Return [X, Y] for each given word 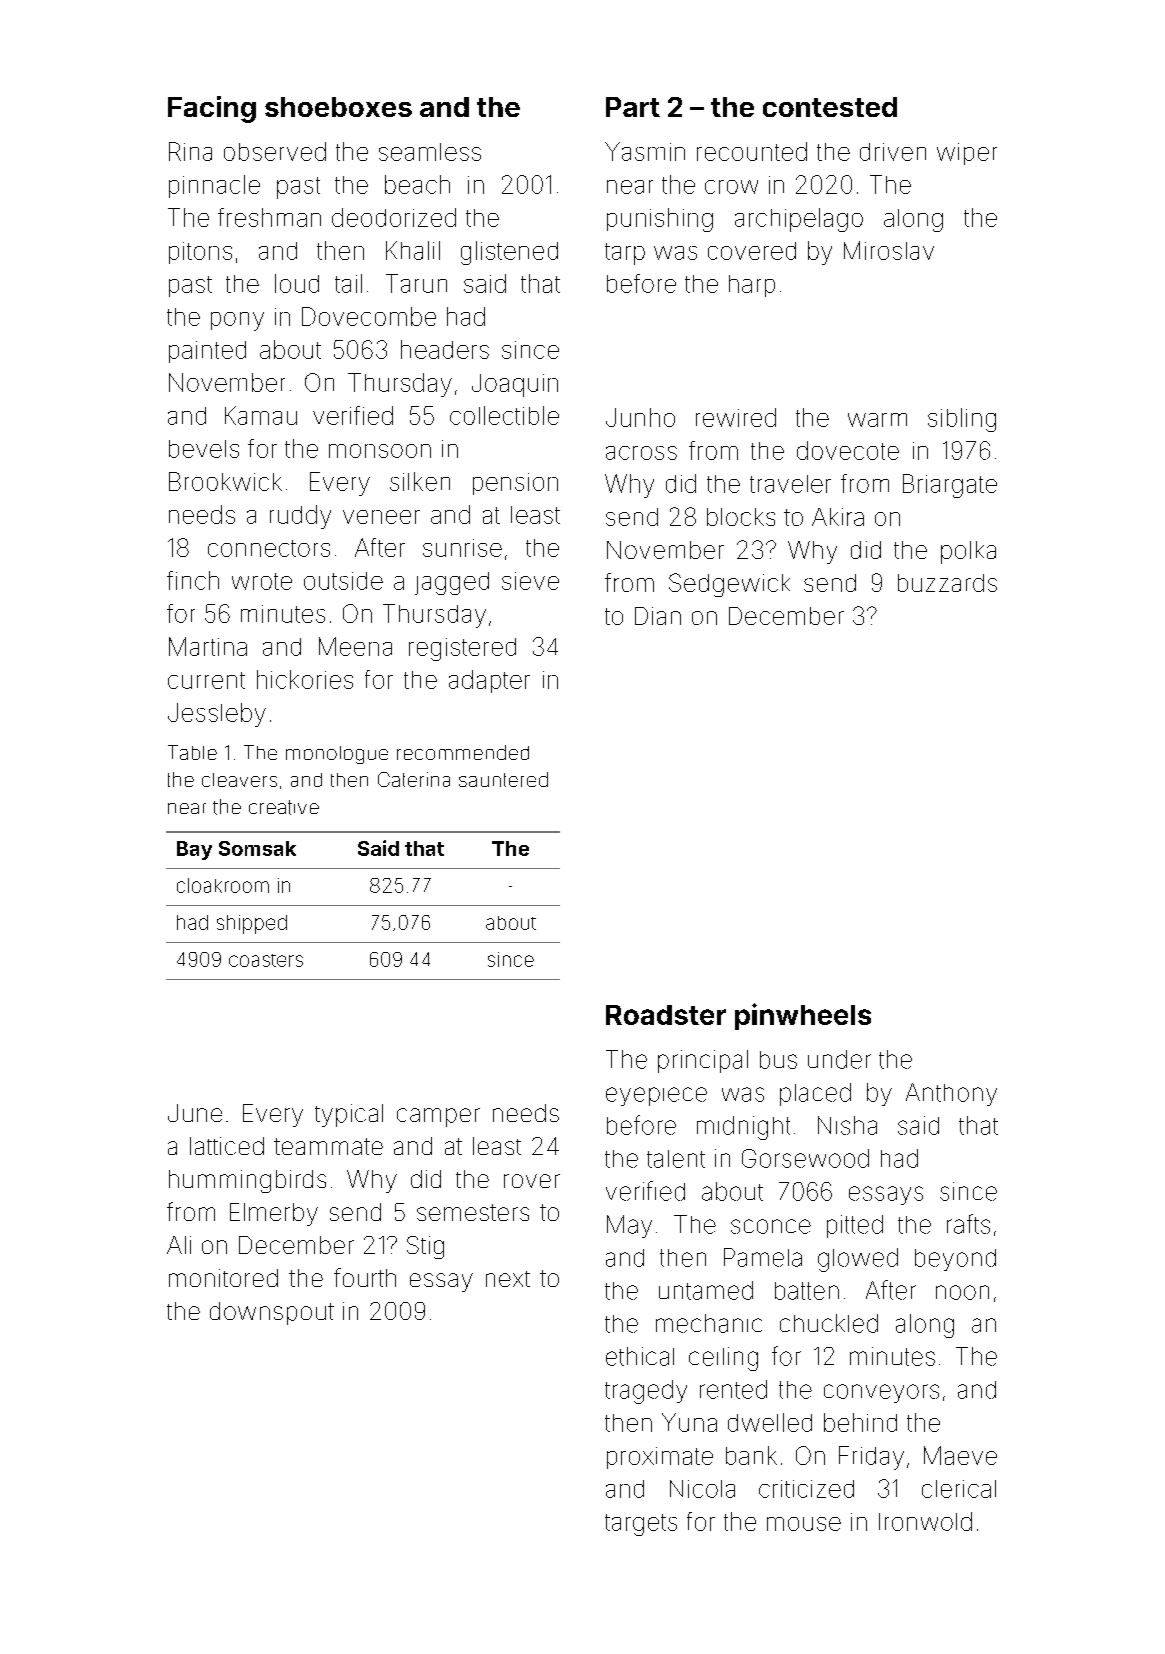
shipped [252, 924]
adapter [489, 681]
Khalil [413, 250]
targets [641, 1525]
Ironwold [925, 1521]
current [206, 680]
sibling [962, 420]
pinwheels [803, 1016]
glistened [509, 253]
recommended [463, 752]
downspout [272, 1313]
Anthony [951, 1094]
